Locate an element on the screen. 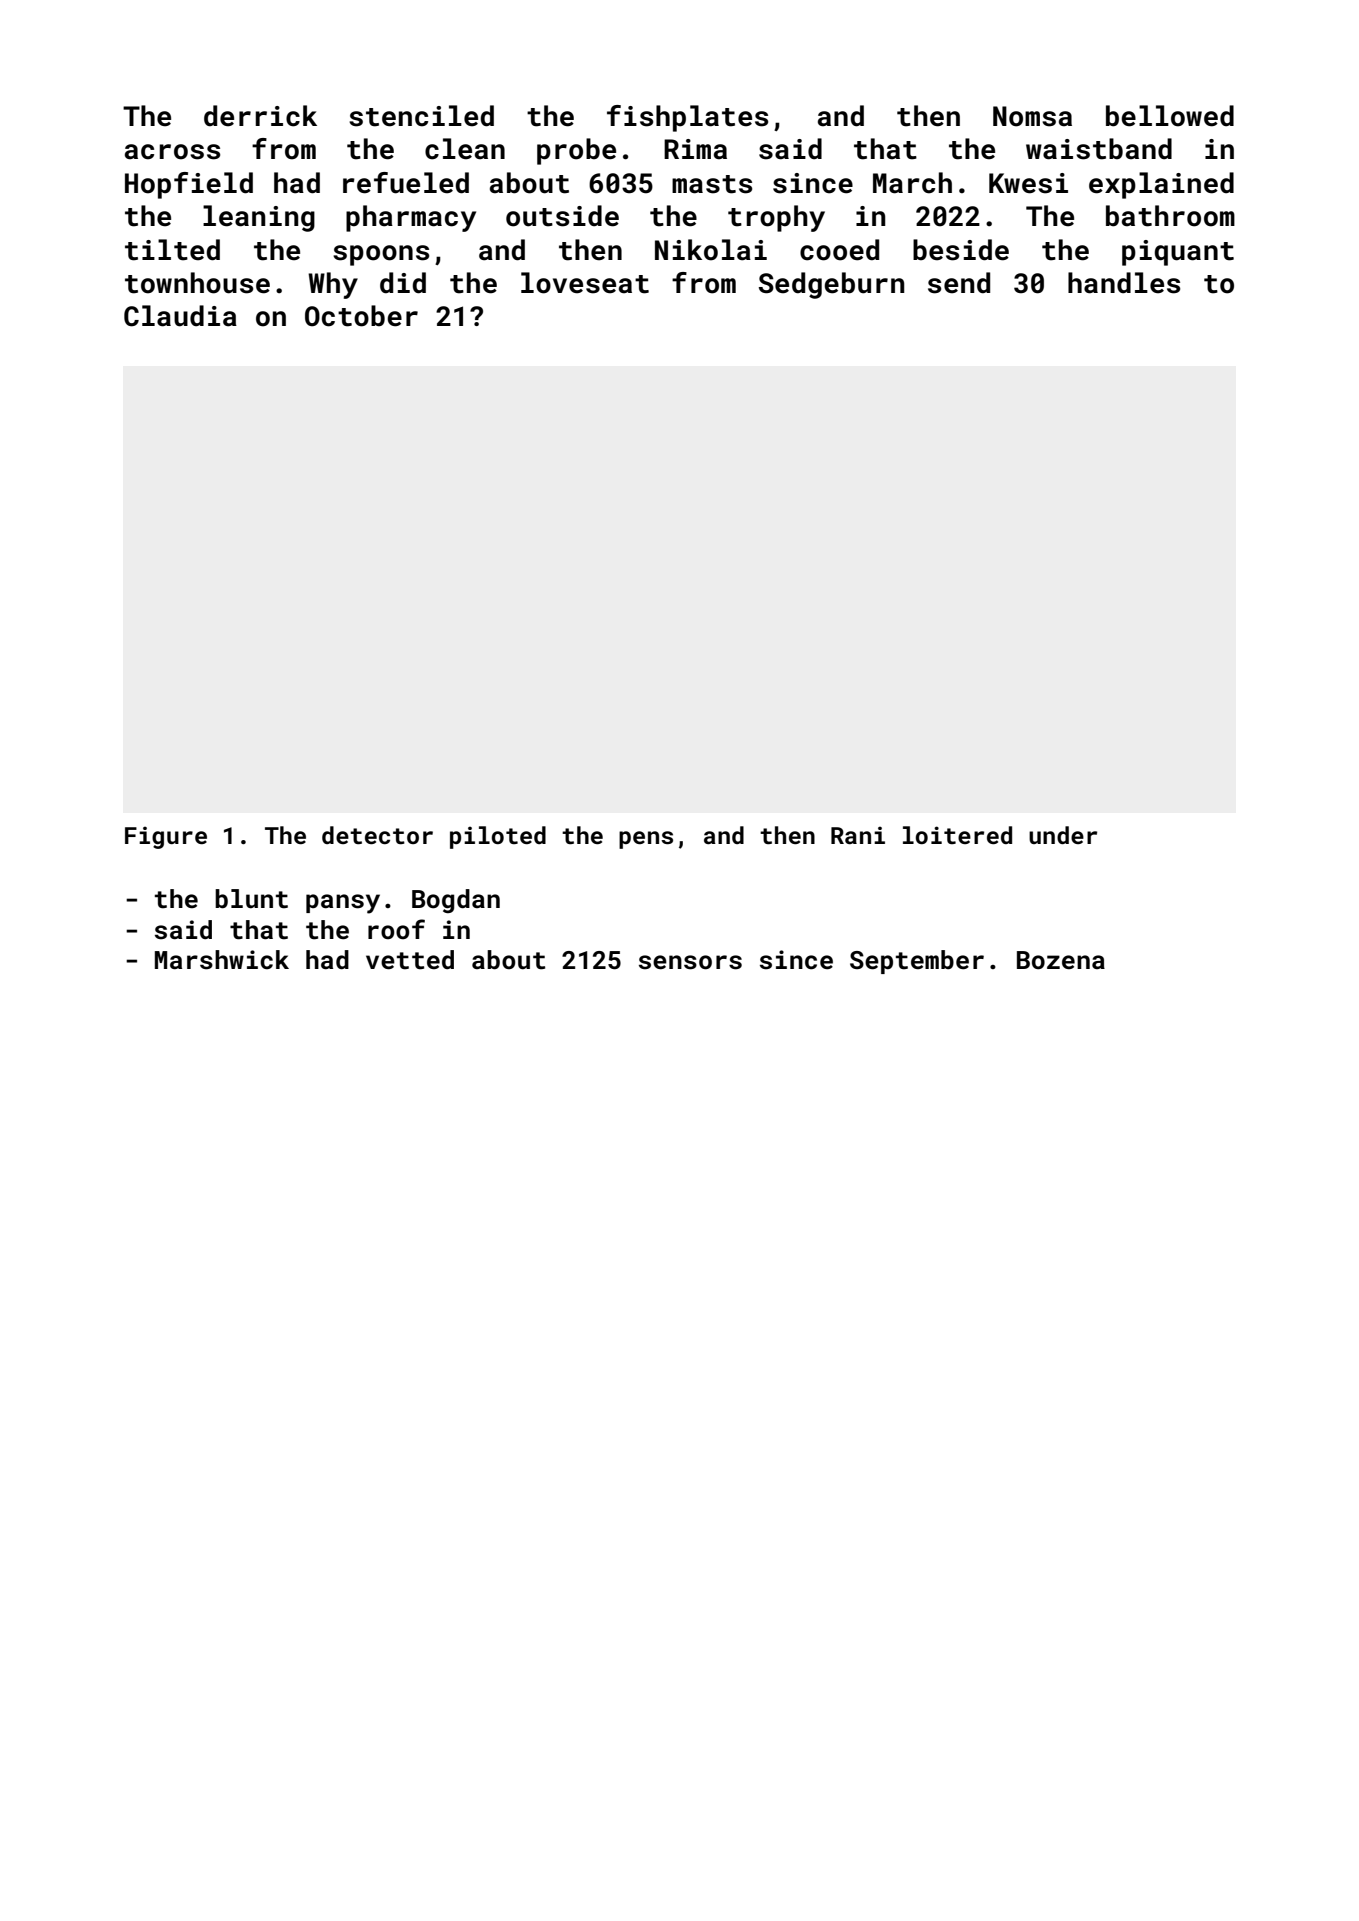 This screenshot has height=1921, width=1359. under is located at coordinates (1063, 835).
